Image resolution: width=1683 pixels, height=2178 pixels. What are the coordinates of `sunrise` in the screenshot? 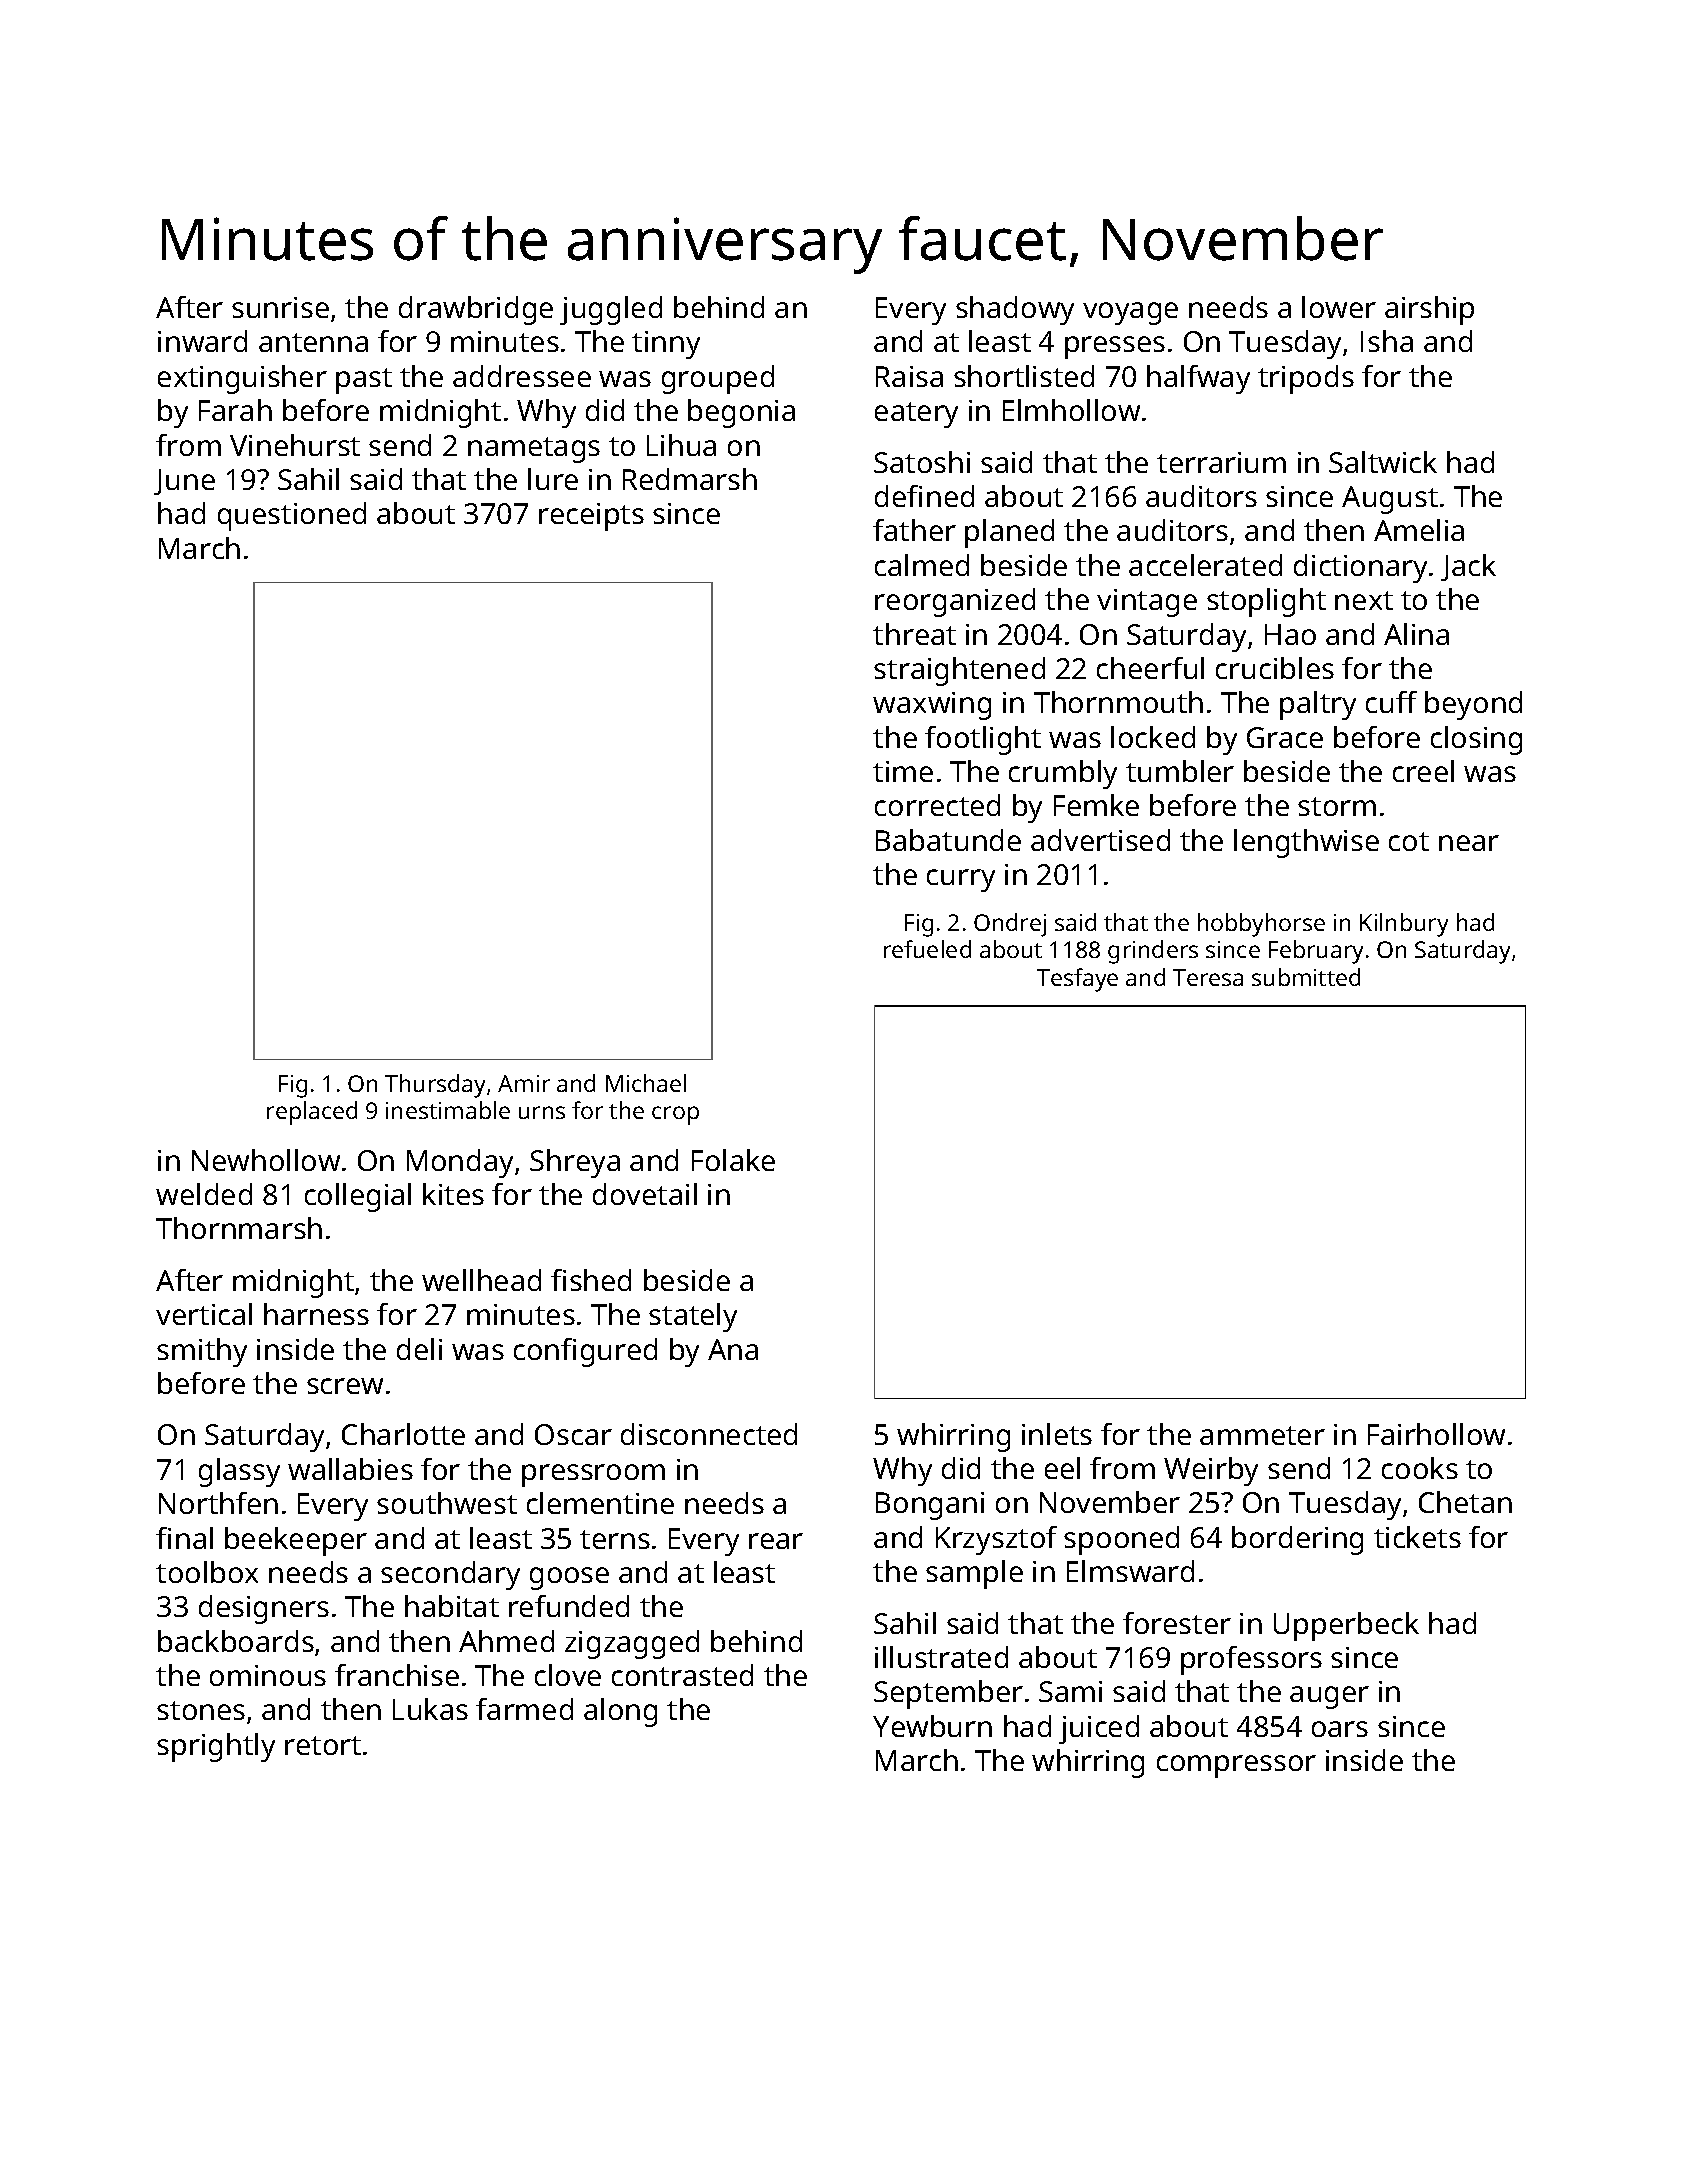 It's located at (280, 307).
